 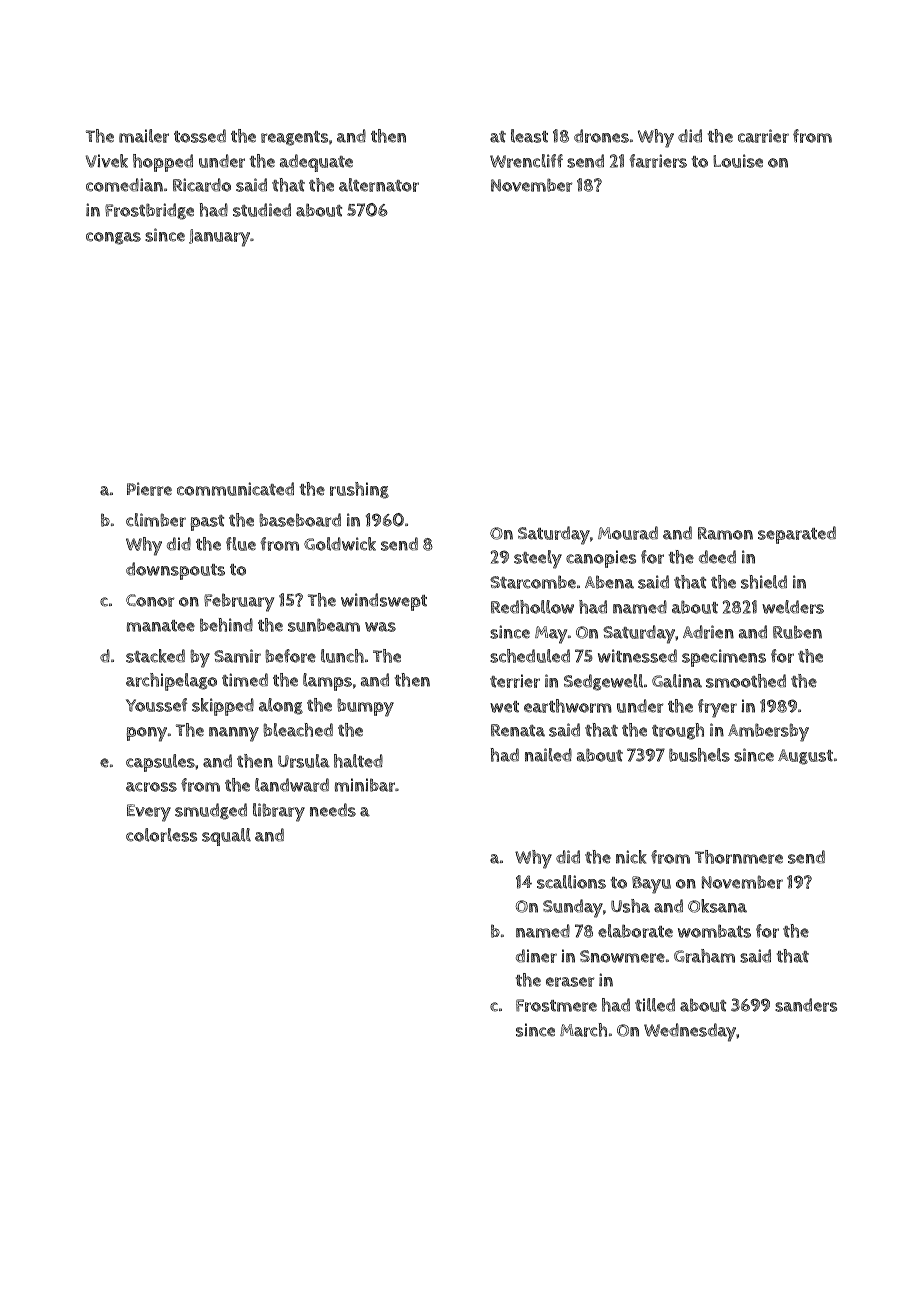 I want to click on Louise, so click(x=738, y=161).
